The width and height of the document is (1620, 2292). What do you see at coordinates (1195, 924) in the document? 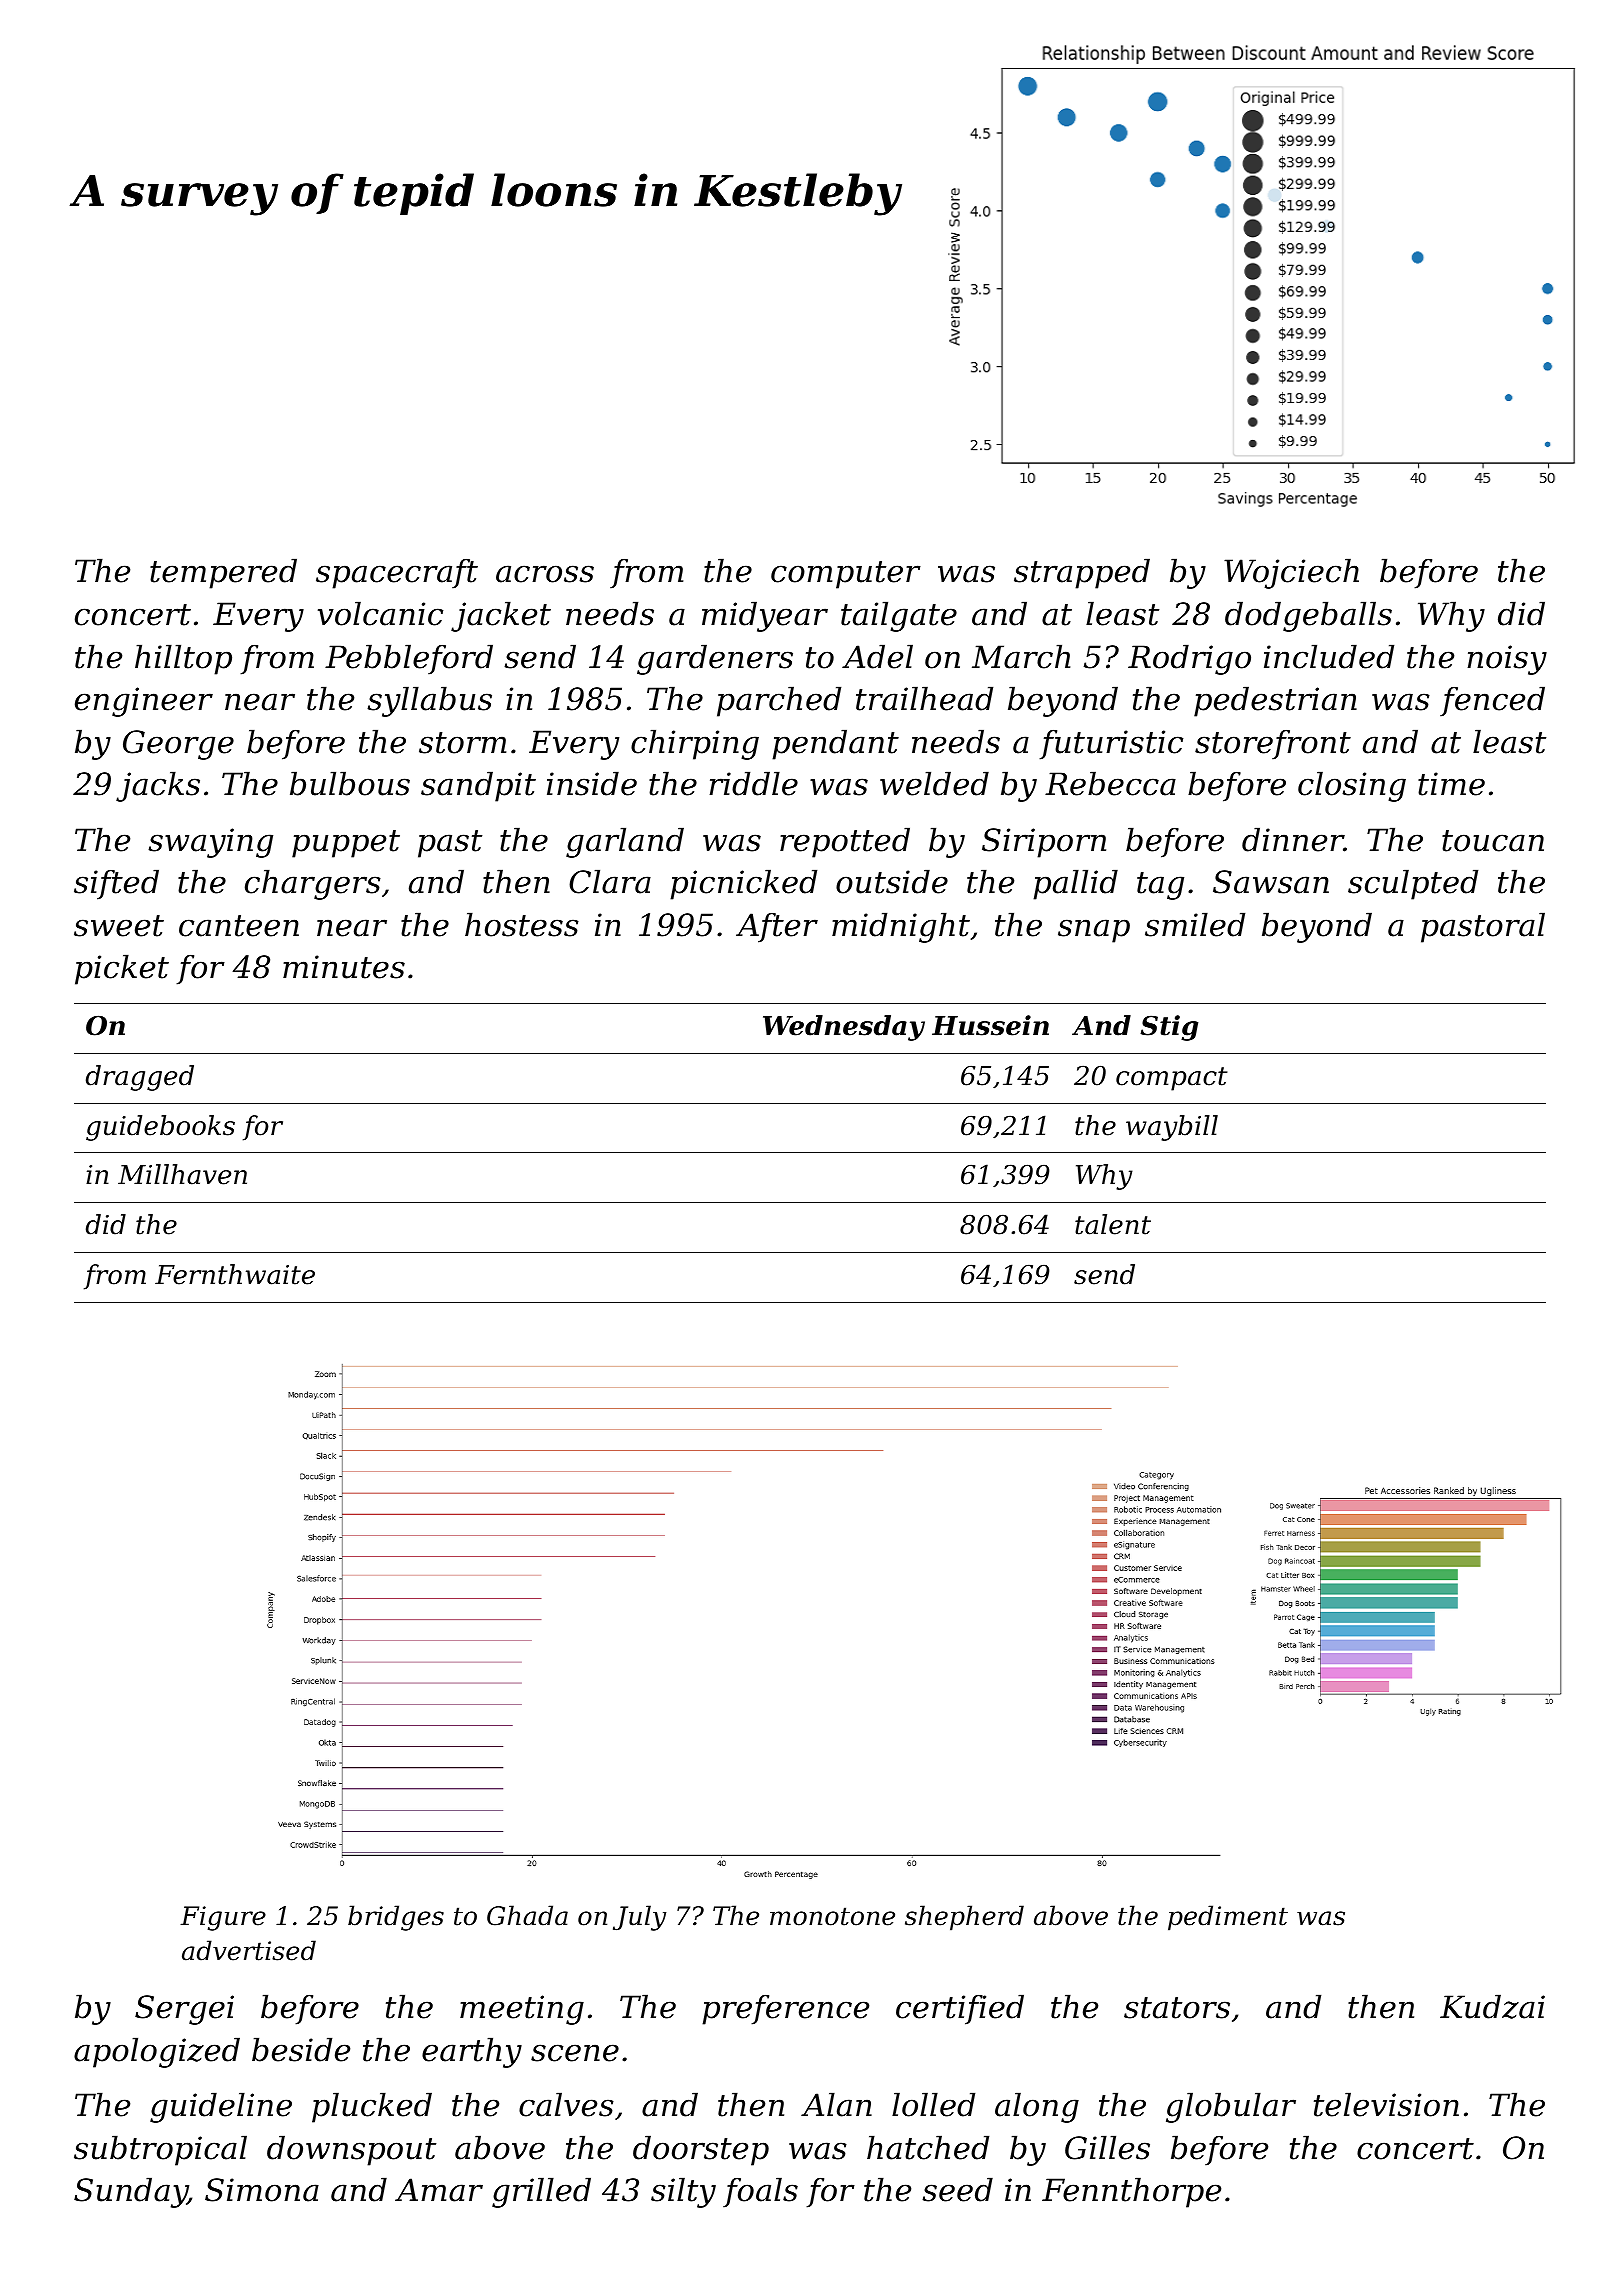
I see `smiled` at bounding box center [1195, 924].
